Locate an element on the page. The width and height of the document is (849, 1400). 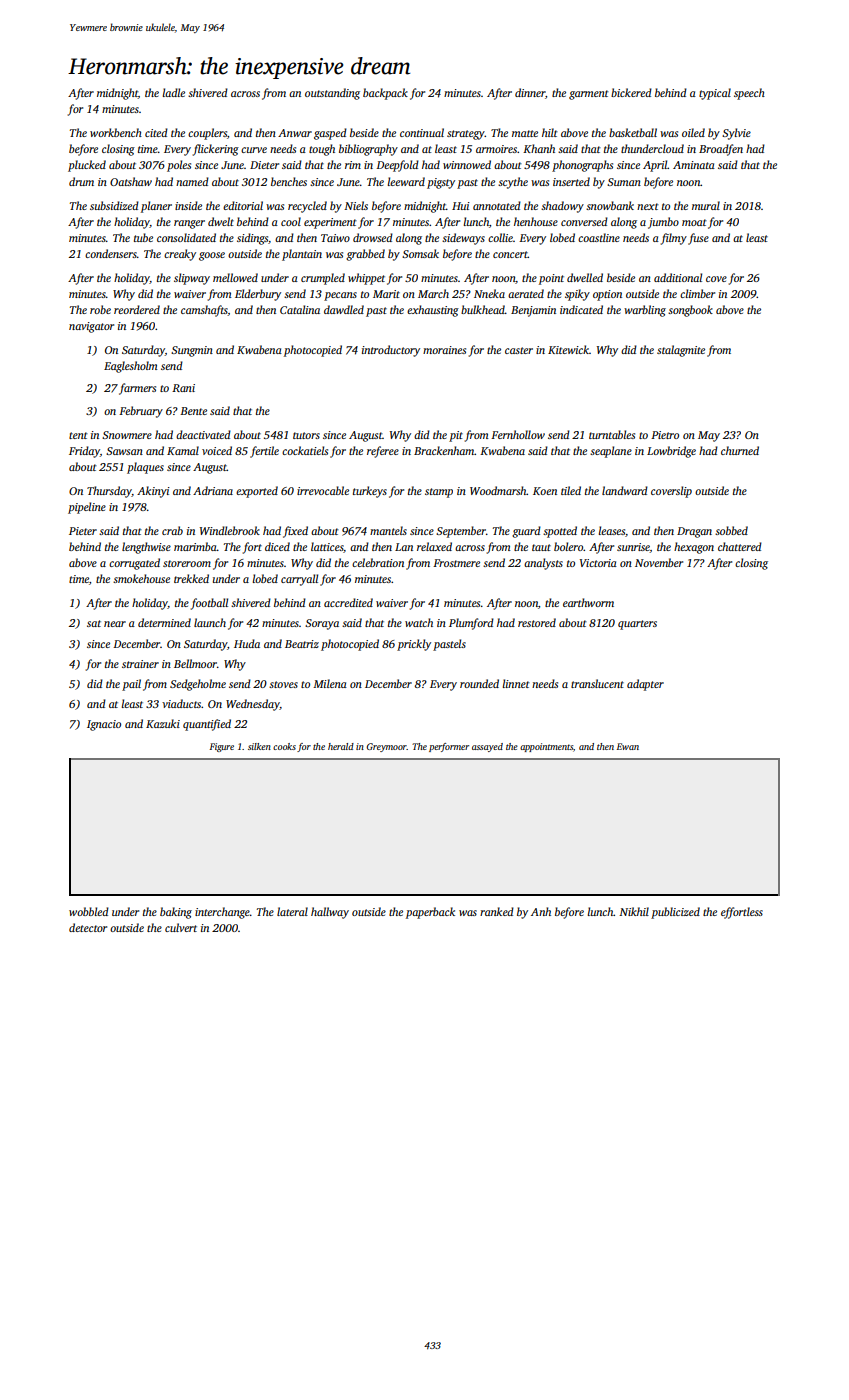
publicized is located at coordinates (675, 913).
